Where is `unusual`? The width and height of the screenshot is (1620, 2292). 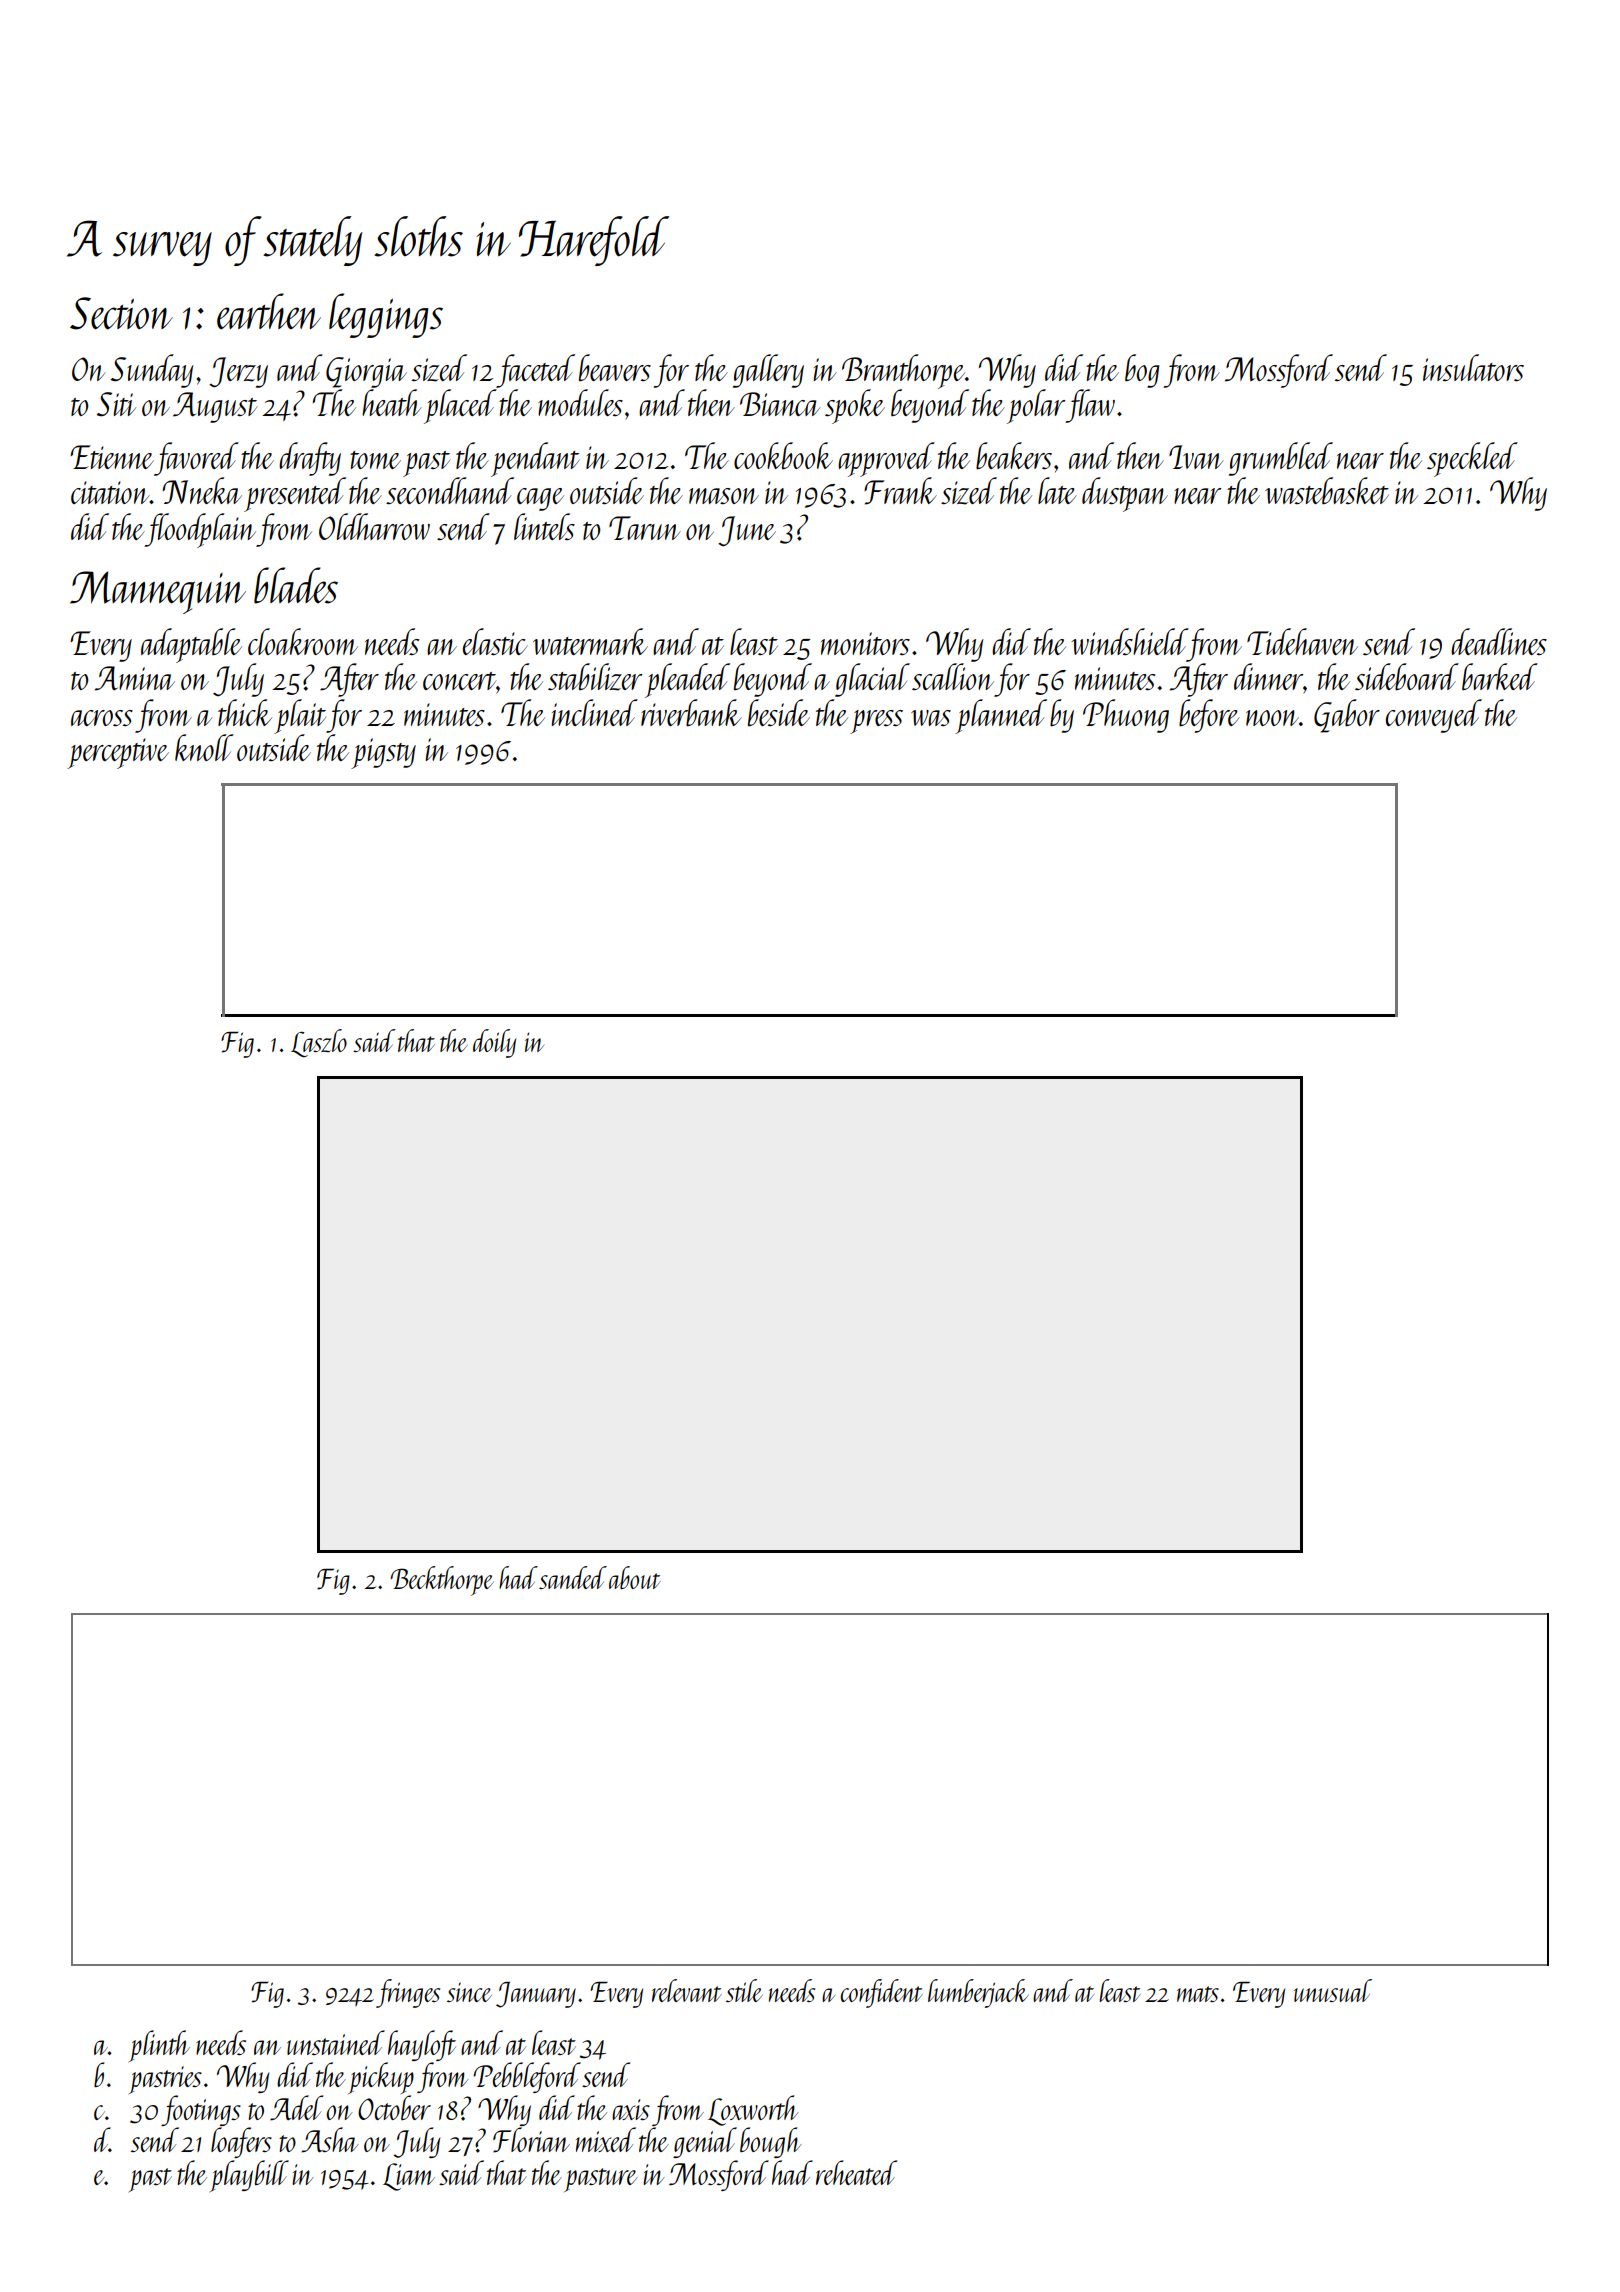
unusual is located at coordinates (1333, 1990).
